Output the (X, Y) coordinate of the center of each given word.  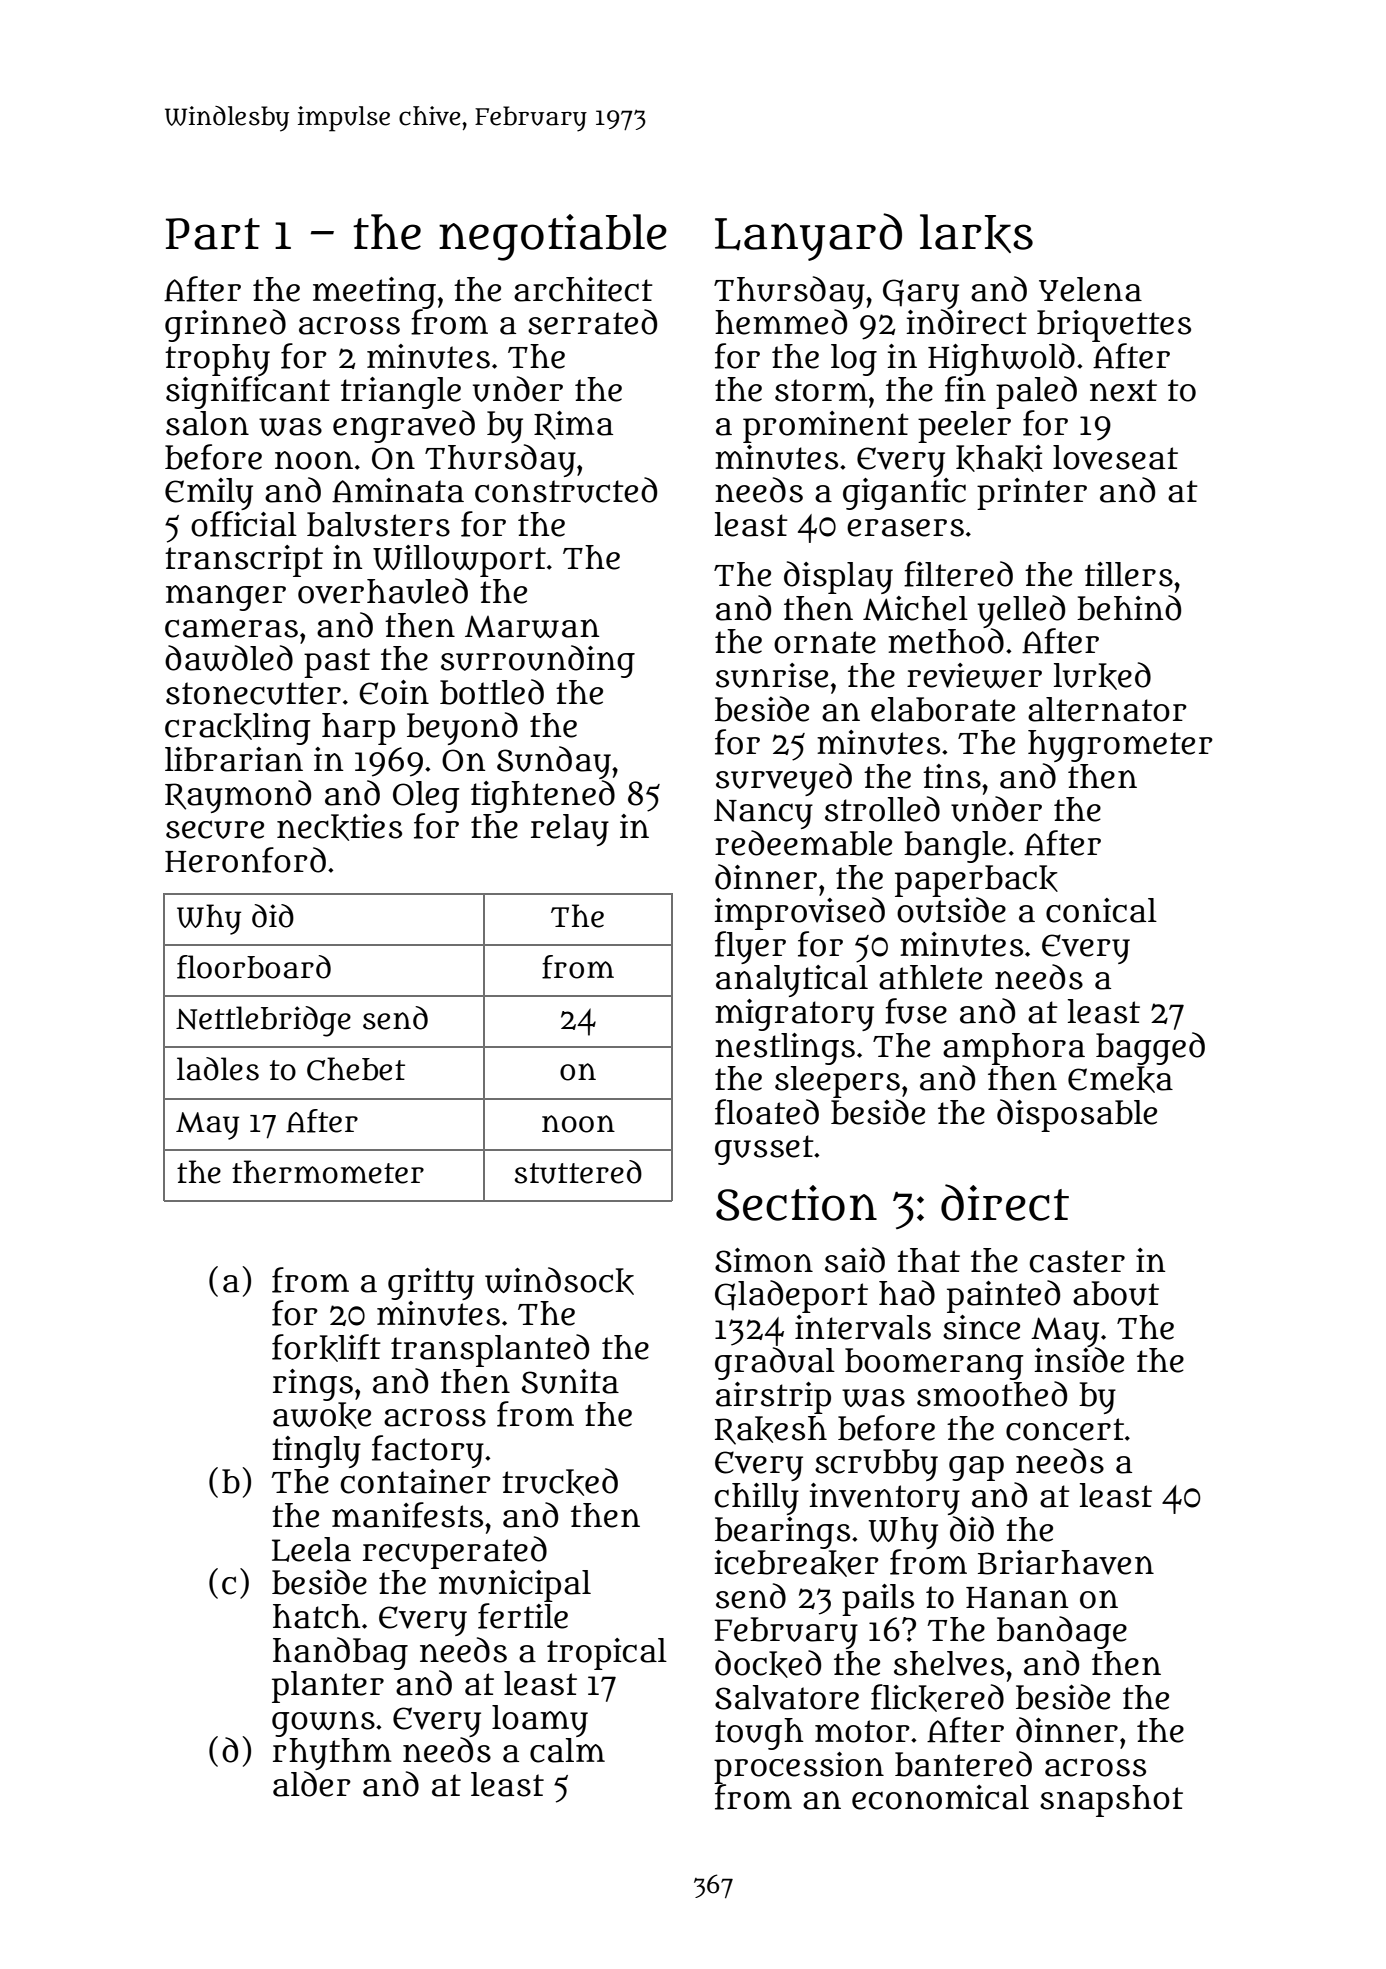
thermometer (328, 1172)
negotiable (553, 237)
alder (312, 1784)
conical (1101, 910)
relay (570, 830)
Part (213, 234)
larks (976, 233)
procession (799, 1768)
